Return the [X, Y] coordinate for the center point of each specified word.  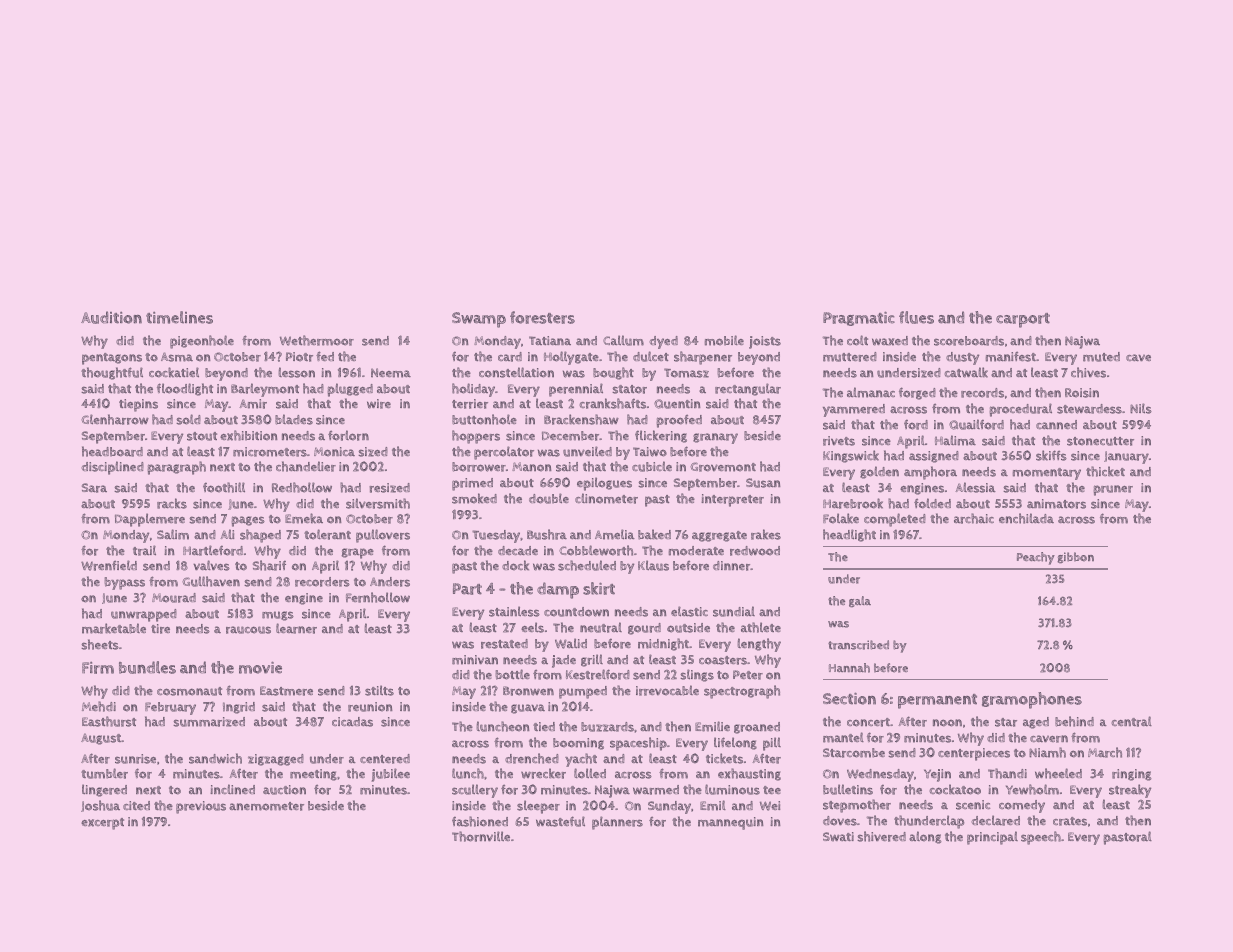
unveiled [587, 451]
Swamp [479, 320]
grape [357, 553]
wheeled [1058, 773]
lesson [296, 372]
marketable [114, 628]
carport [1023, 320]
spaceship [638, 744]
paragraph [176, 468]
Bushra [547, 534]
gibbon [1075, 558]
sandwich [215, 758]
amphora [930, 473]
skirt [599, 588]
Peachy [1036, 558]
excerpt [102, 824]
